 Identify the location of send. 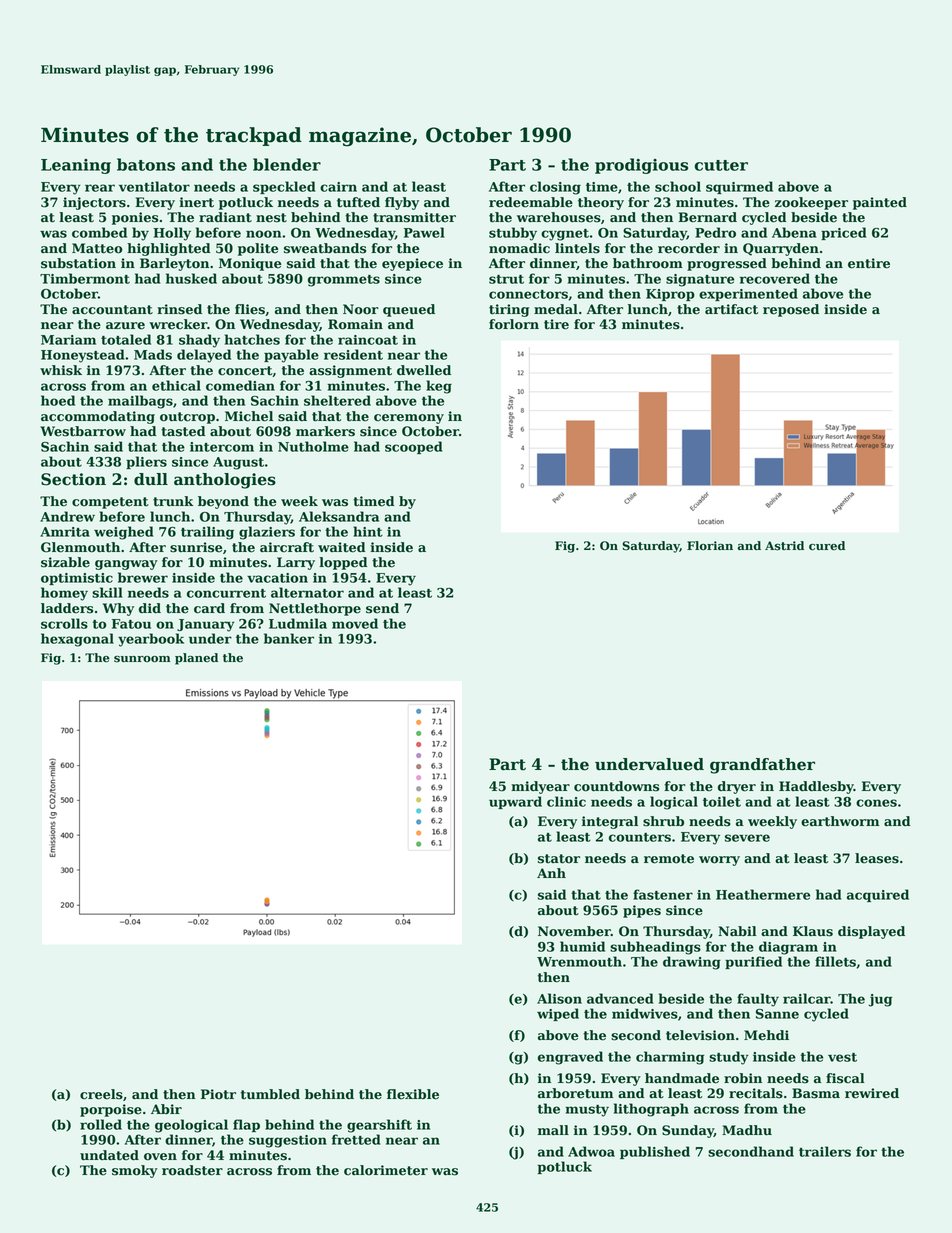
(382, 608).
